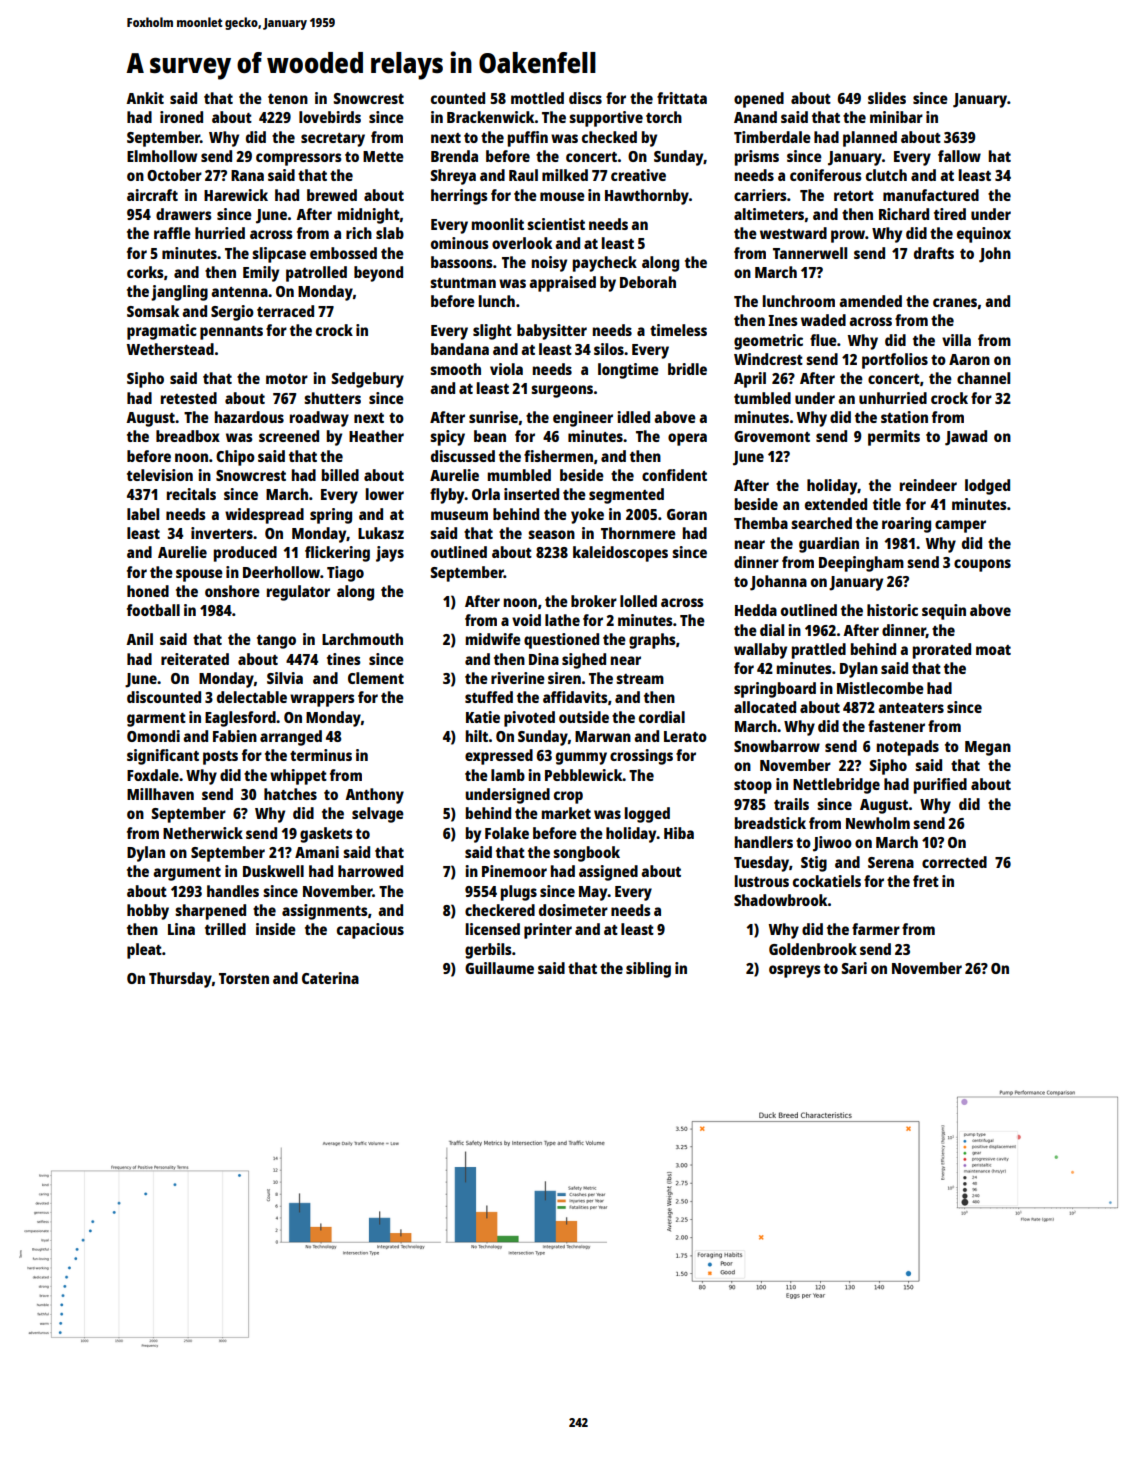 This screenshot has height=1473, width=1138. What do you see at coordinates (145, 98) in the screenshot?
I see `Ankit` at bounding box center [145, 98].
